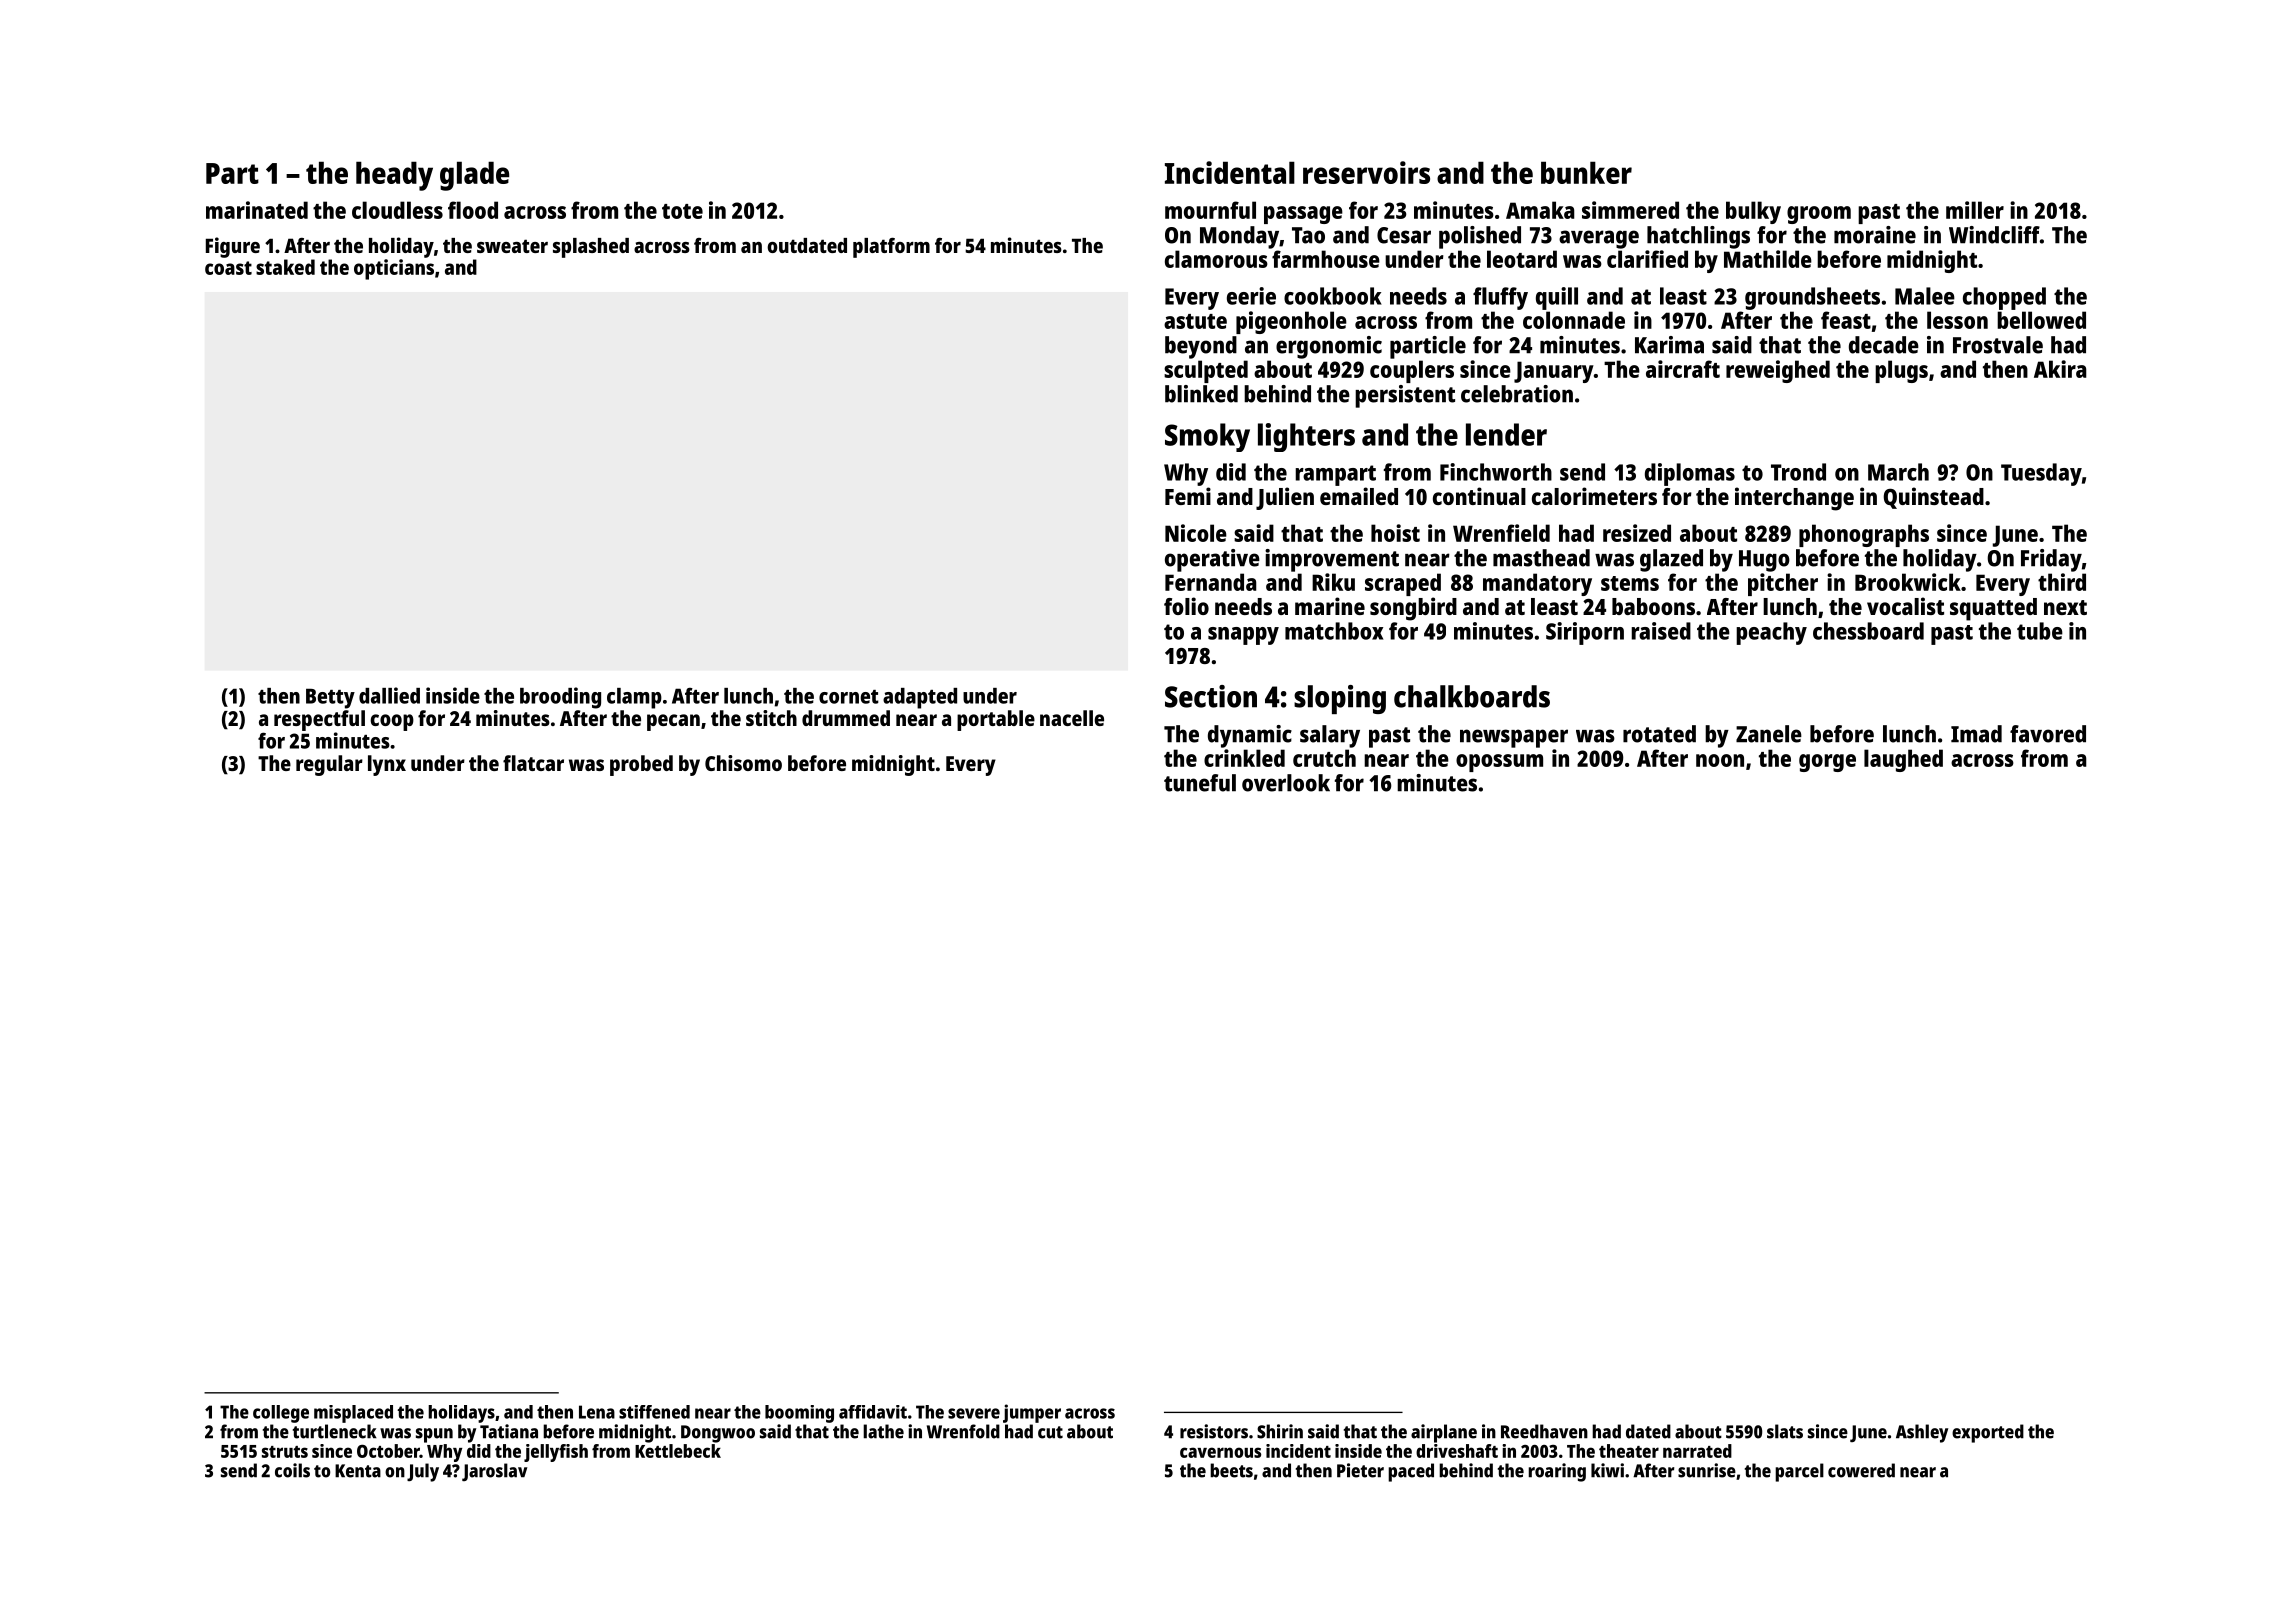  Describe the element at coordinates (1988, 1433) in the screenshot. I see `exported` at that location.
